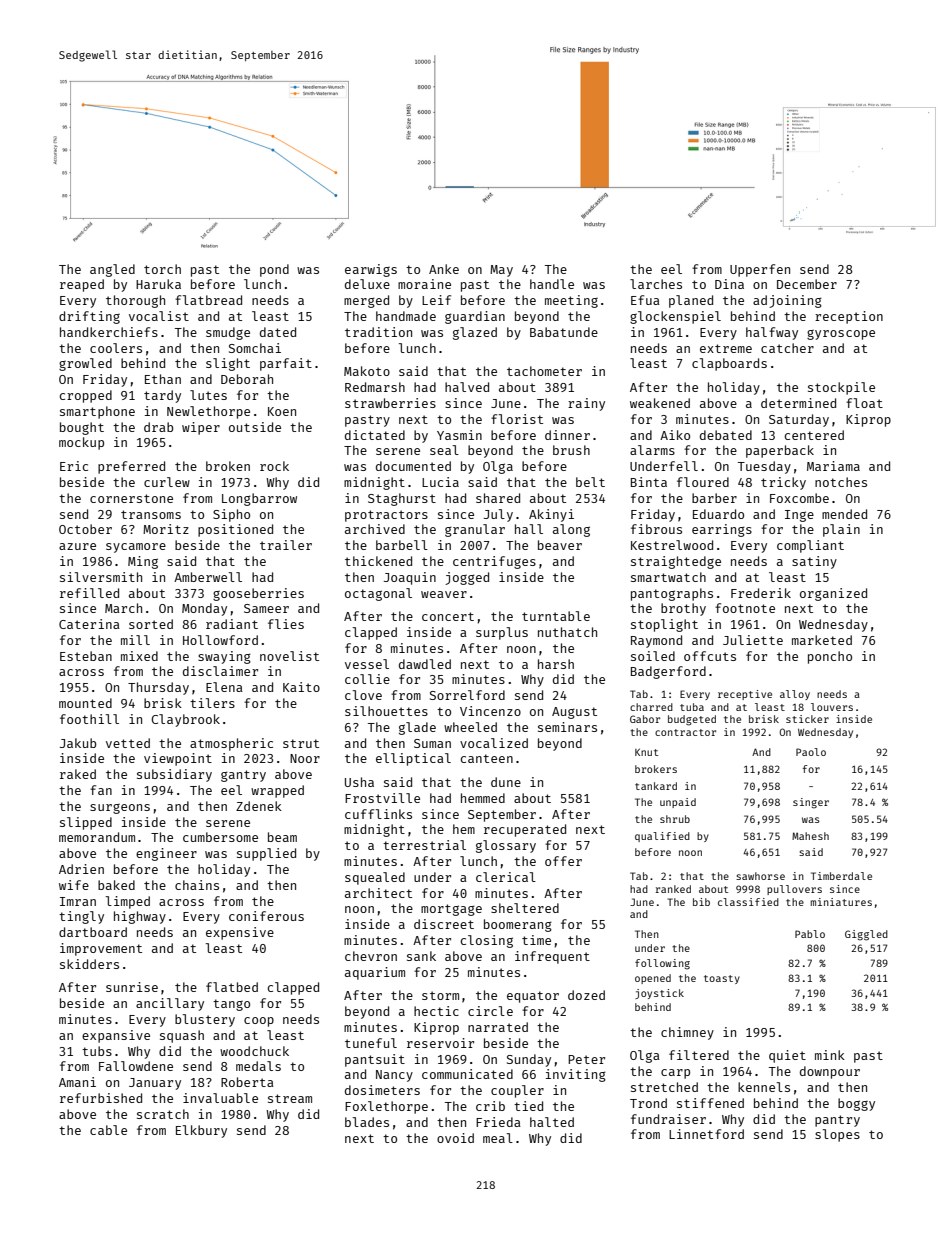 This screenshot has height=1233, width=952. I want to click on toasty, so click(722, 979).
